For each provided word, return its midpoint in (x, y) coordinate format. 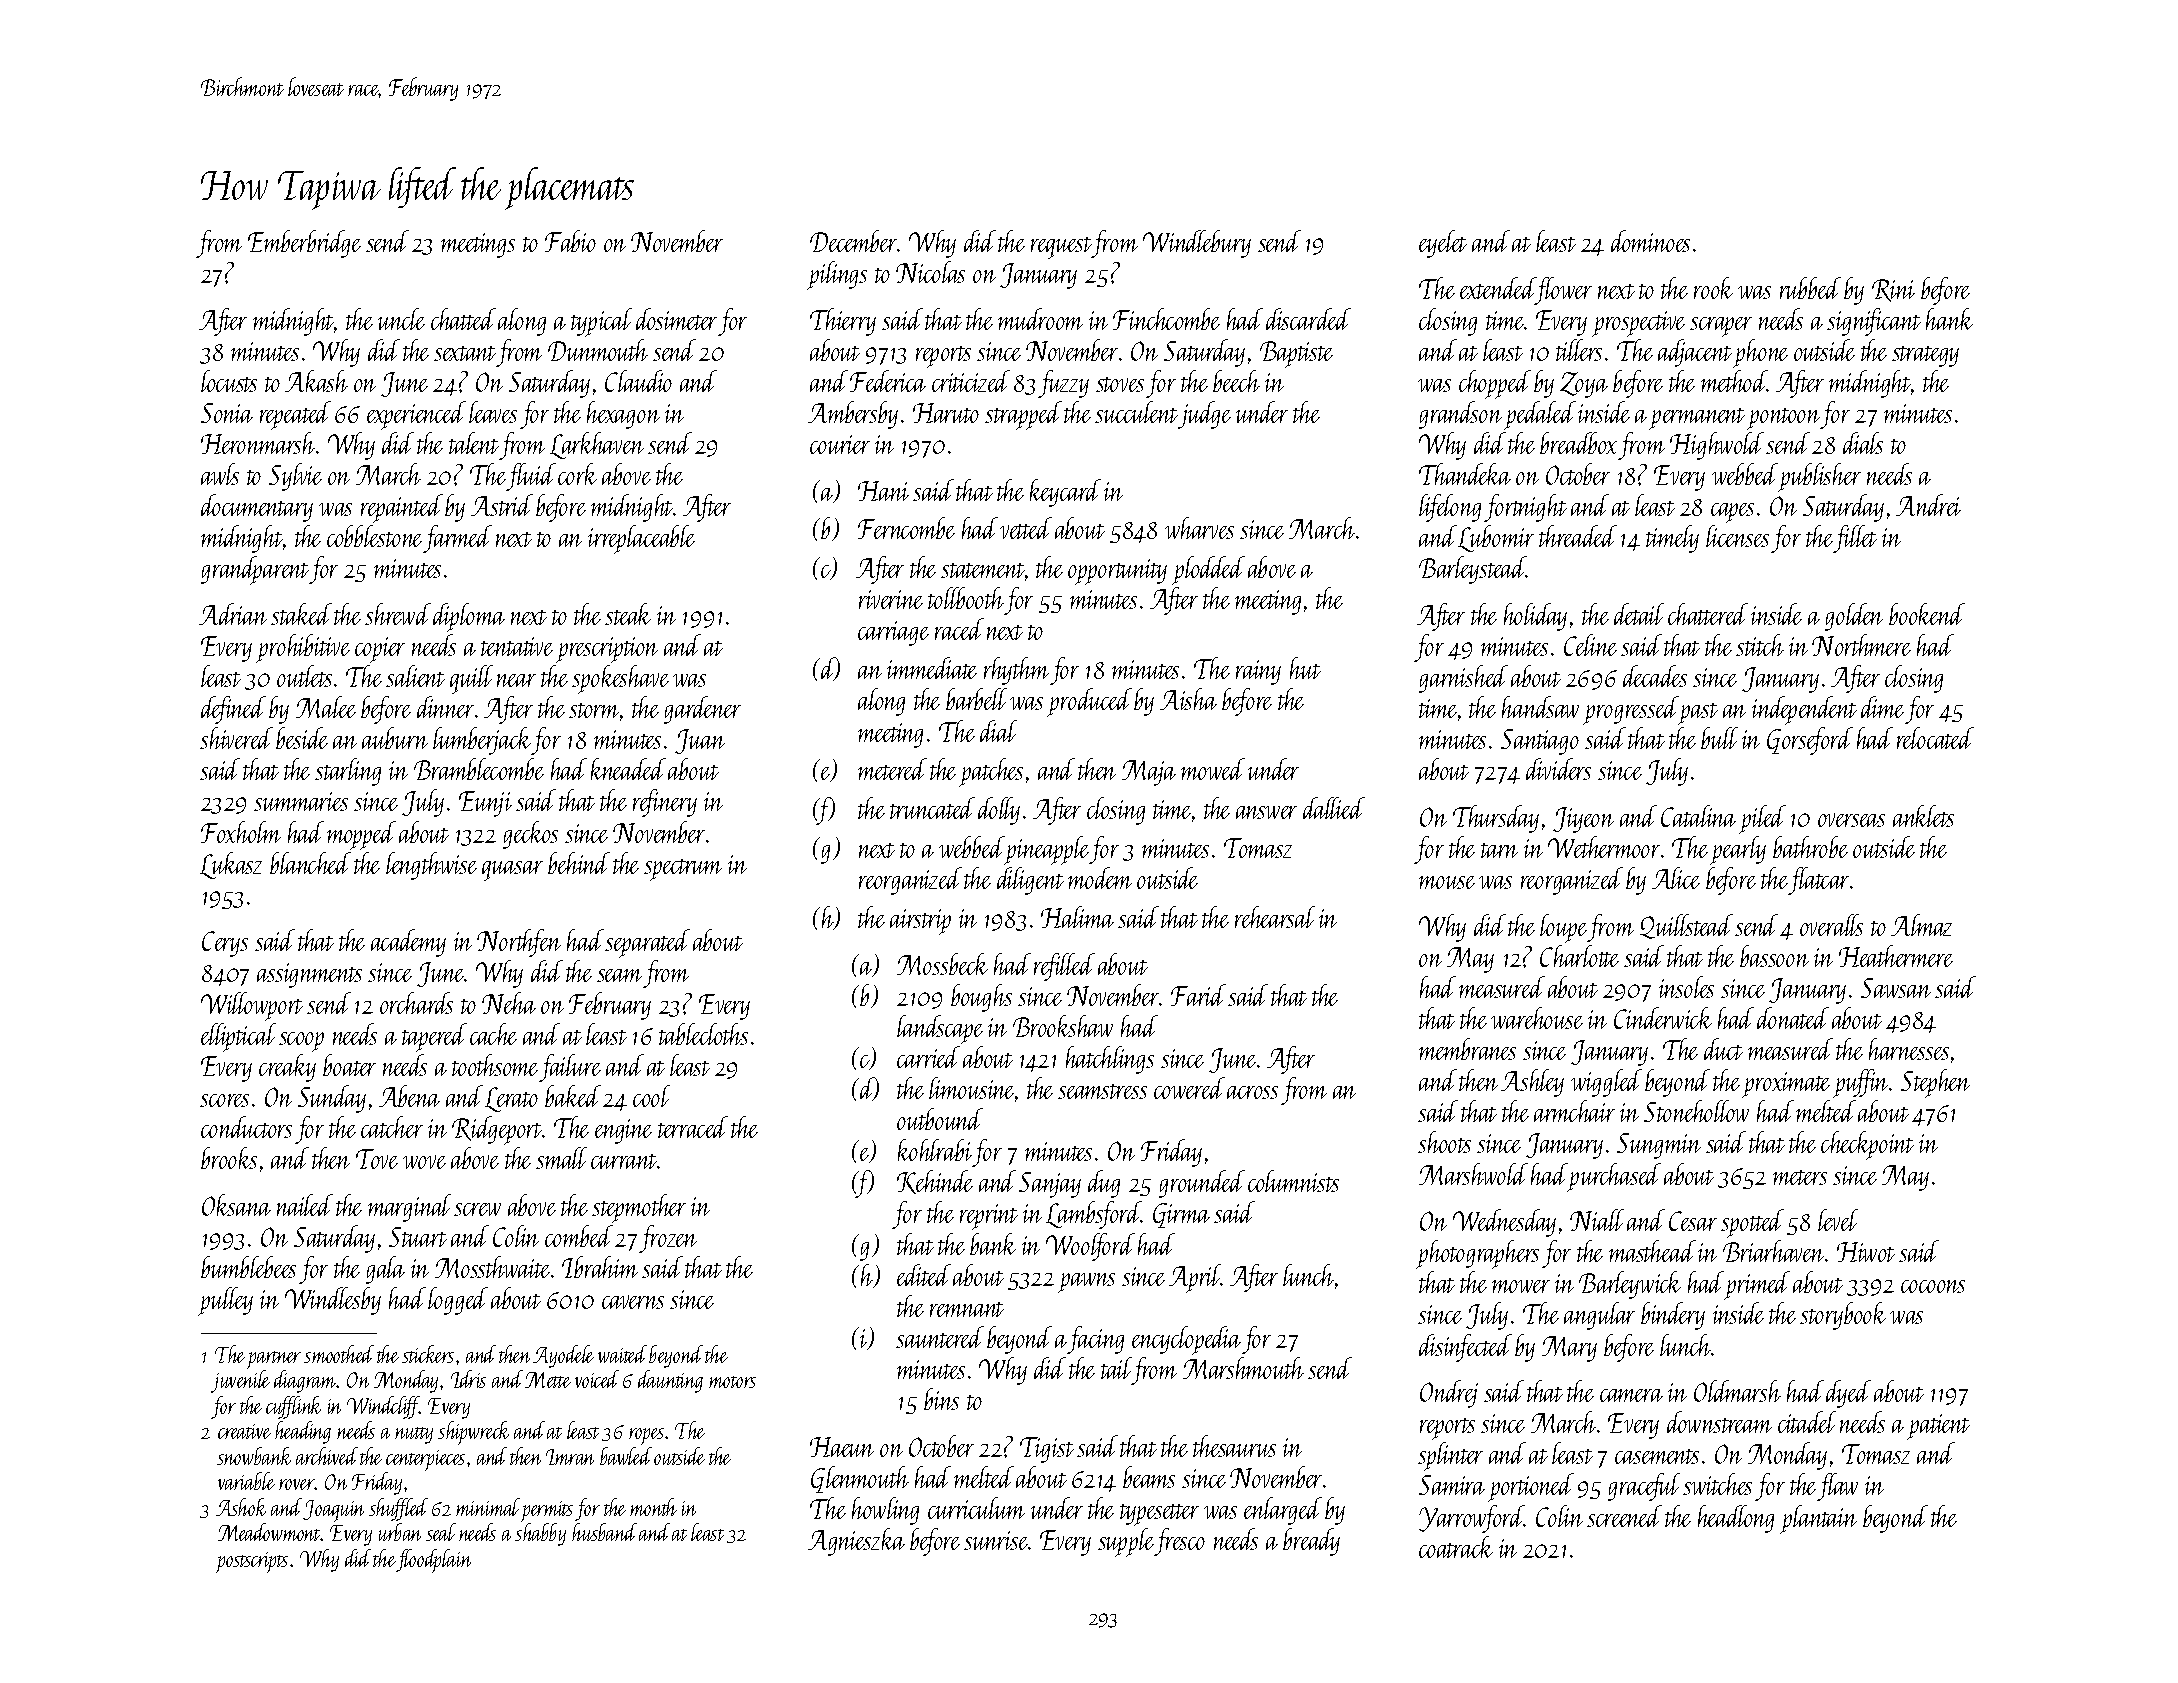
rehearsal (1275, 917)
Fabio (570, 241)
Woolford (1090, 1247)
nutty (414, 1435)
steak (628, 614)
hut (1305, 668)
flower (1564, 291)
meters (1800, 1177)
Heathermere (1896, 956)
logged (458, 1301)
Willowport (252, 1006)
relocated (1935, 738)
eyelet (1443, 244)
